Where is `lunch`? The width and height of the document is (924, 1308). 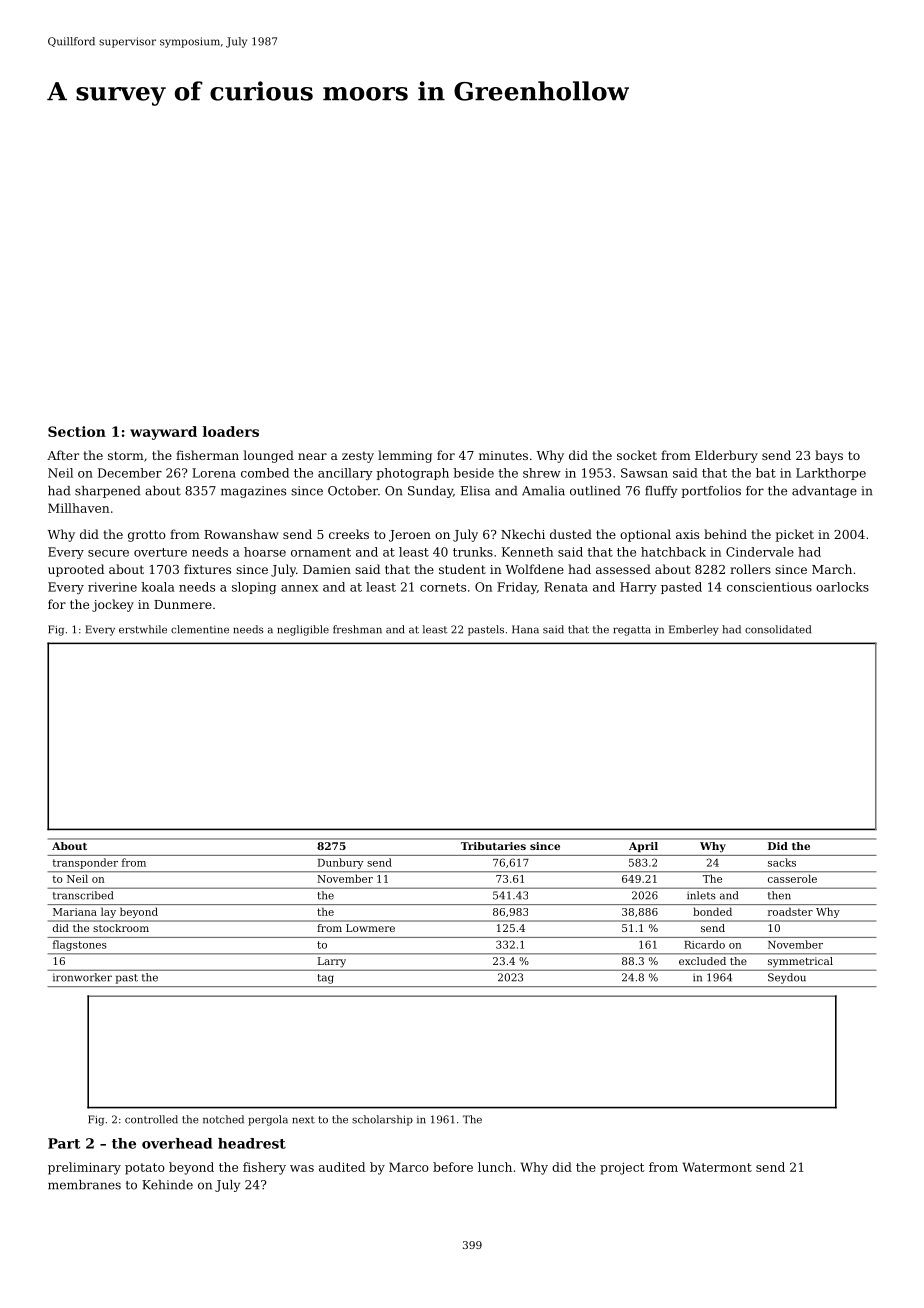
lunch is located at coordinates (495, 1167).
